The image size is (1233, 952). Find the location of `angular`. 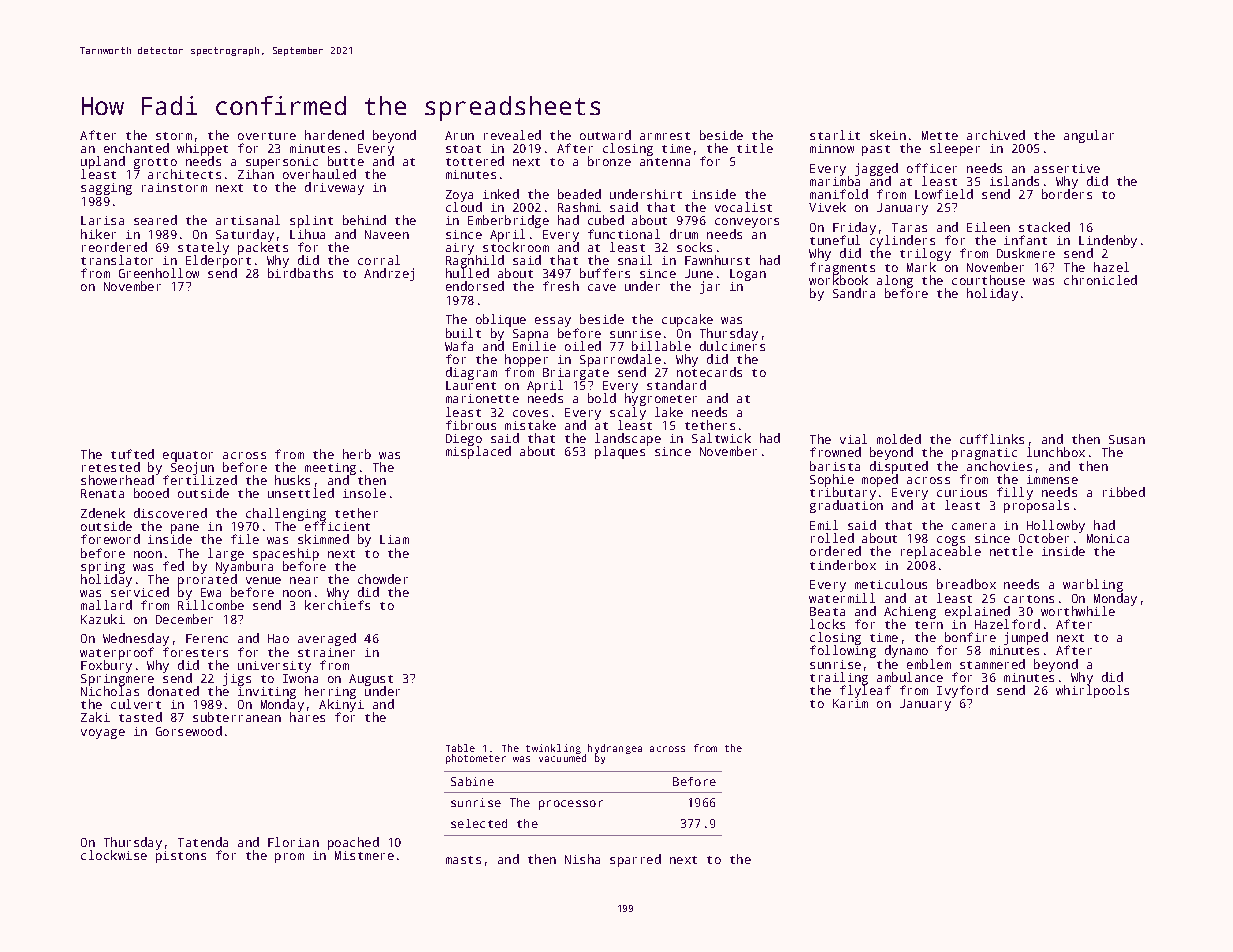

angular is located at coordinates (1089, 136).
